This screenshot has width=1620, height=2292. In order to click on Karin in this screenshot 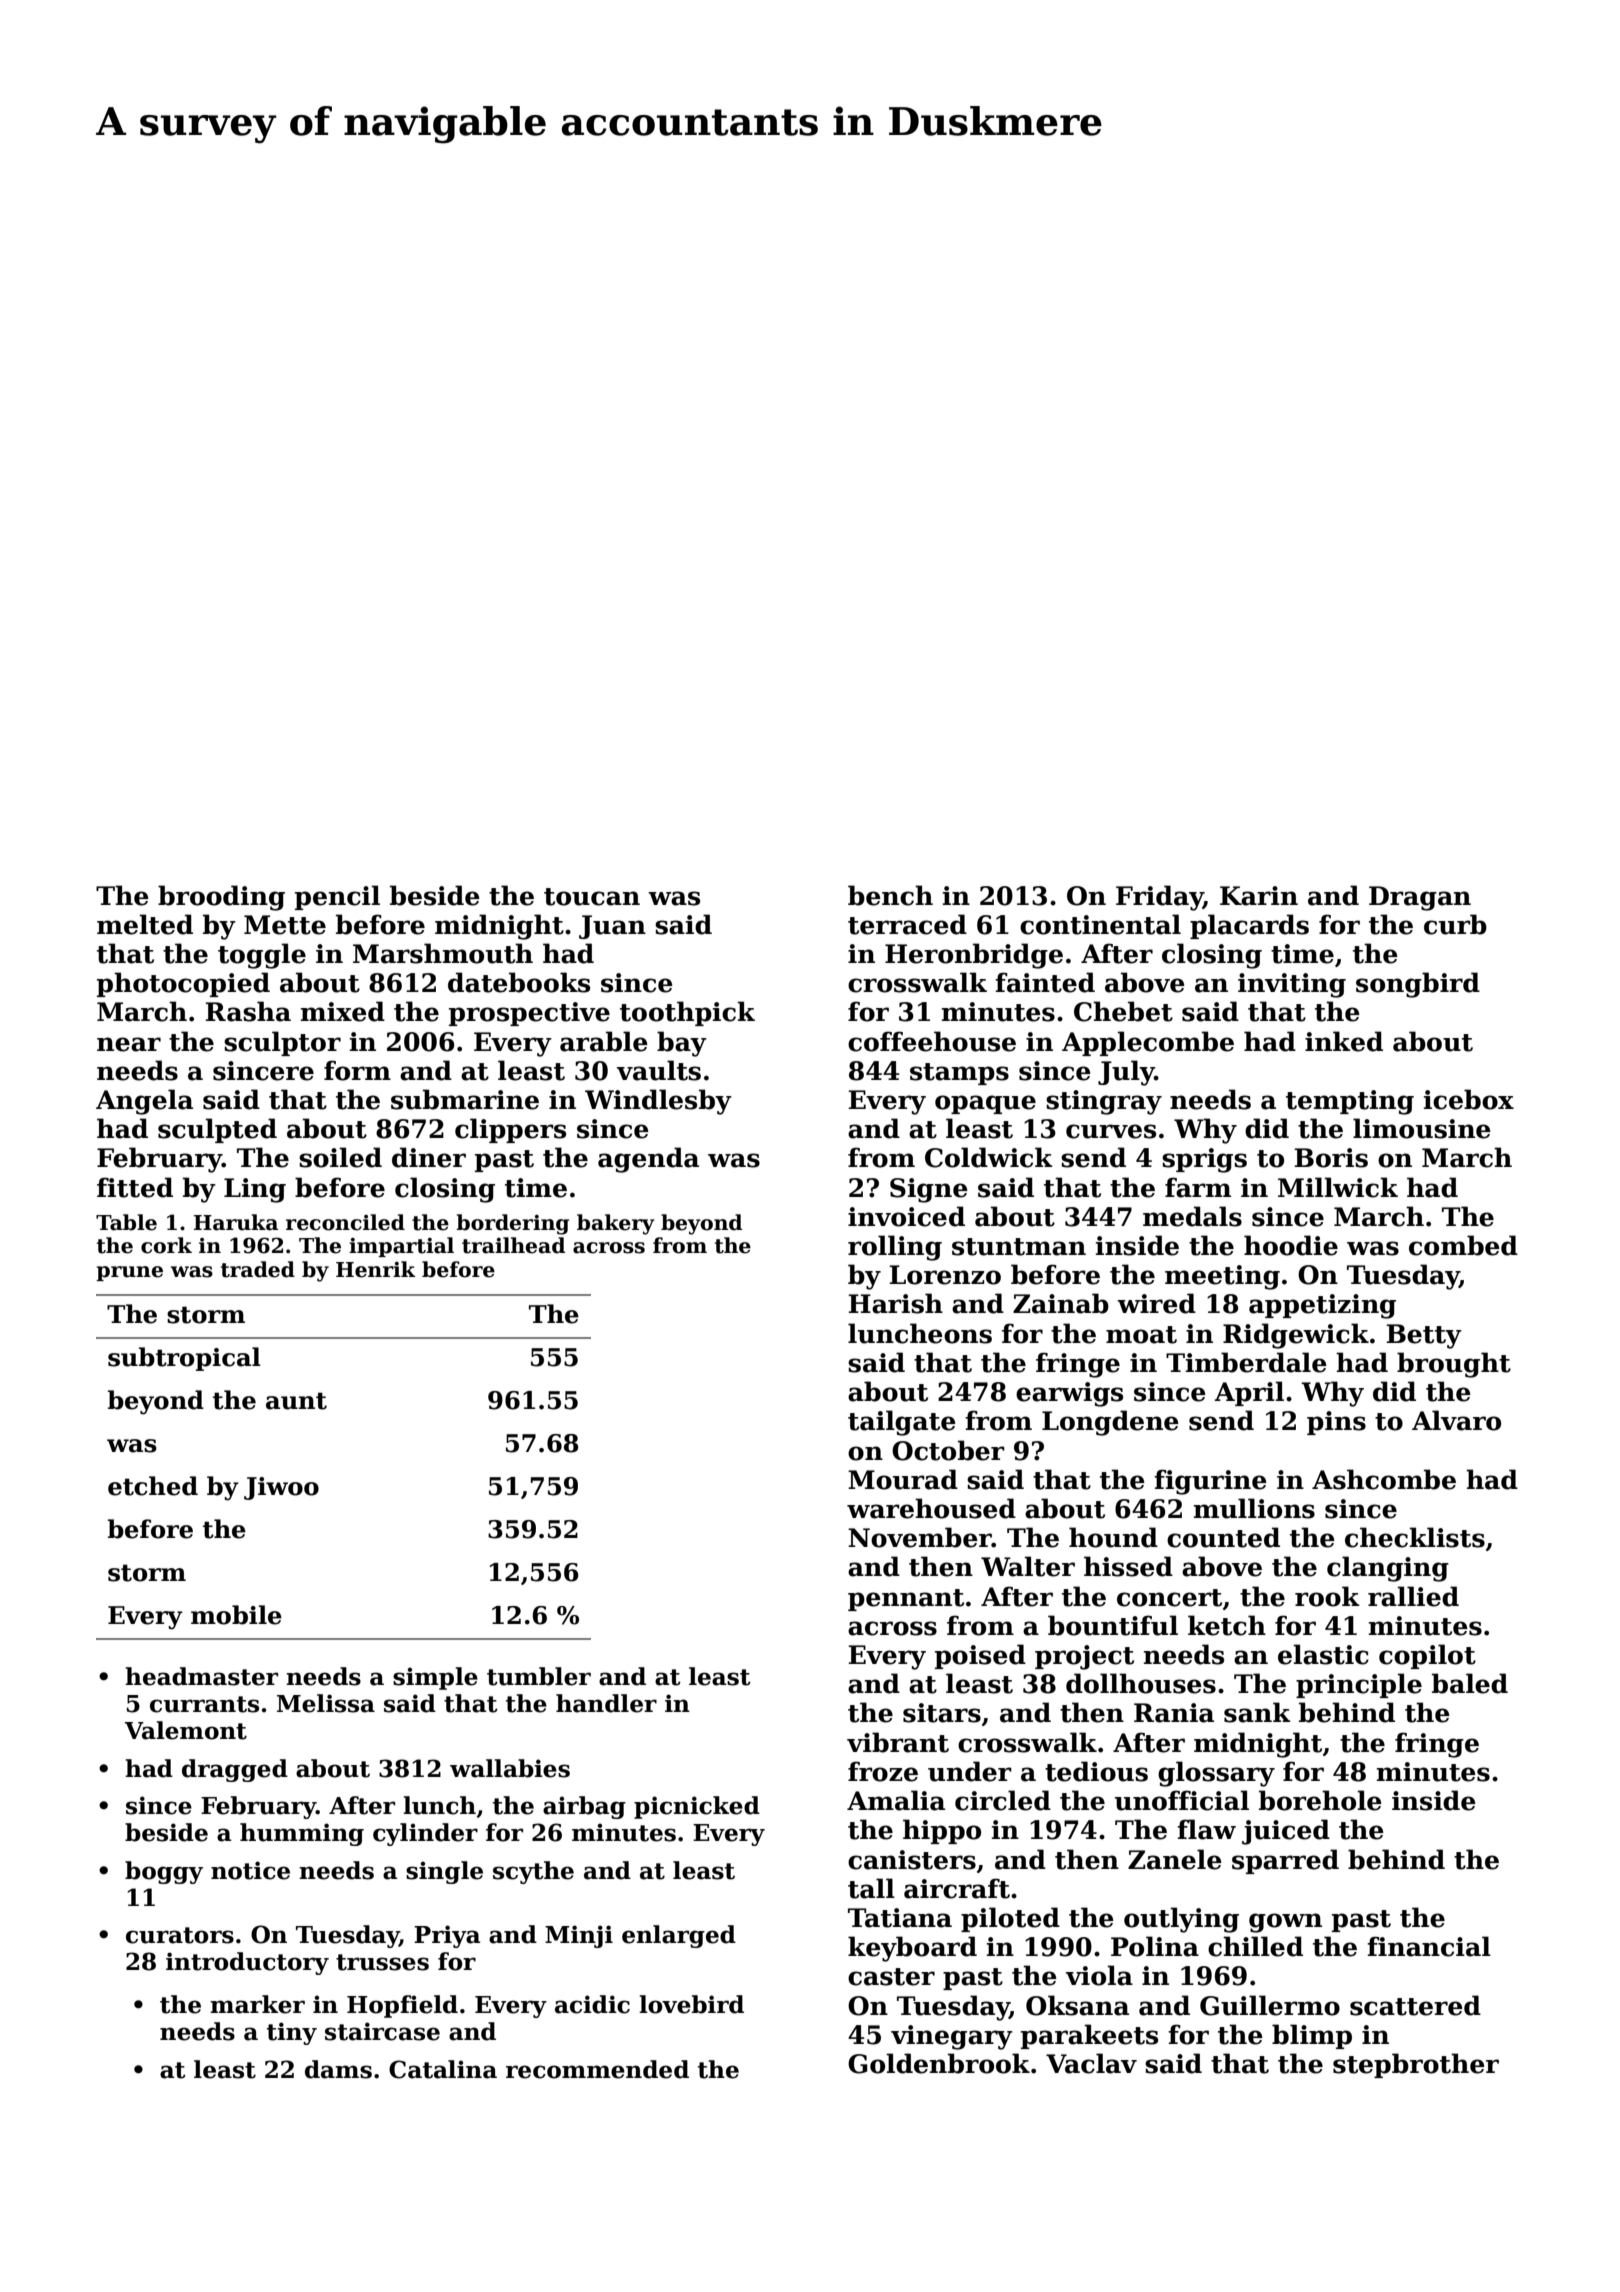, I will do `click(1259, 896)`.
